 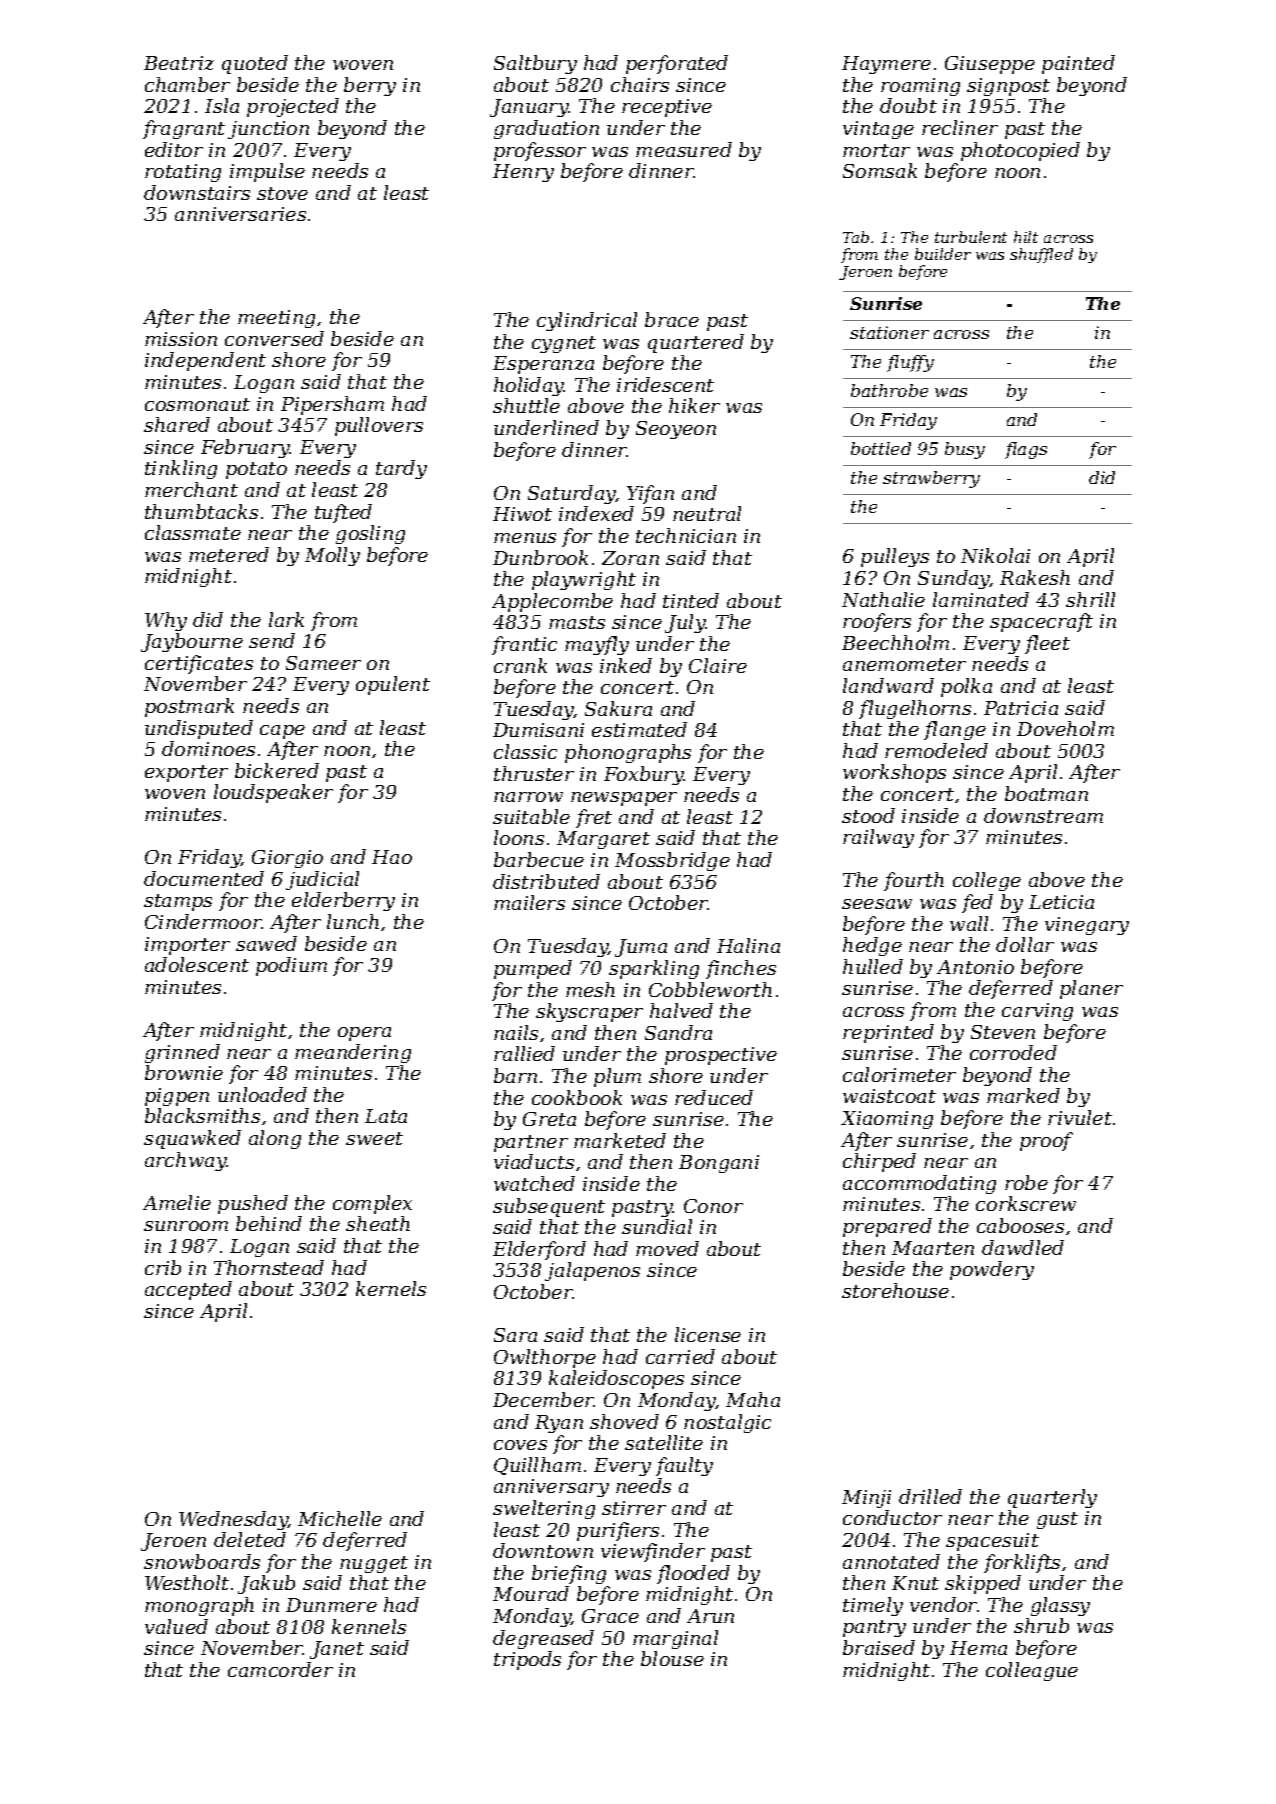 What do you see at coordinates (727, 1423) in the image?
I see `nostalgic` at bounding box center [727, 1423].
